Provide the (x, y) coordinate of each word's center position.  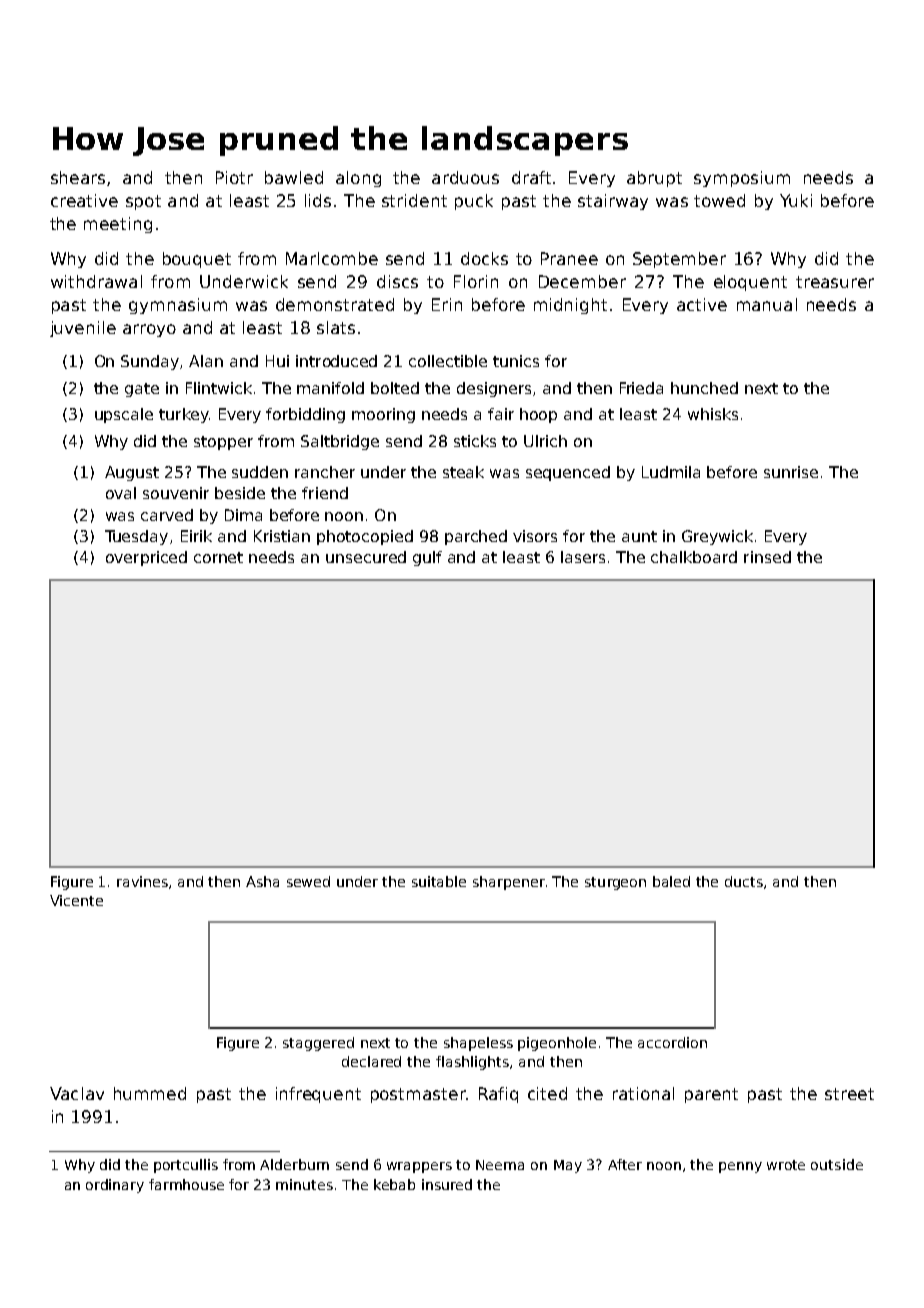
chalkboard (694, 557)
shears (78, 177)
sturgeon (615, 883)
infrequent (318, 1095)
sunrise (791, 472)
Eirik (196, 536)
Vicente (76, 900)
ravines (142, 881)
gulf (427, 558)
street (849, 1094)
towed (719, 200)
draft (531, 177)
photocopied (365, 537)
